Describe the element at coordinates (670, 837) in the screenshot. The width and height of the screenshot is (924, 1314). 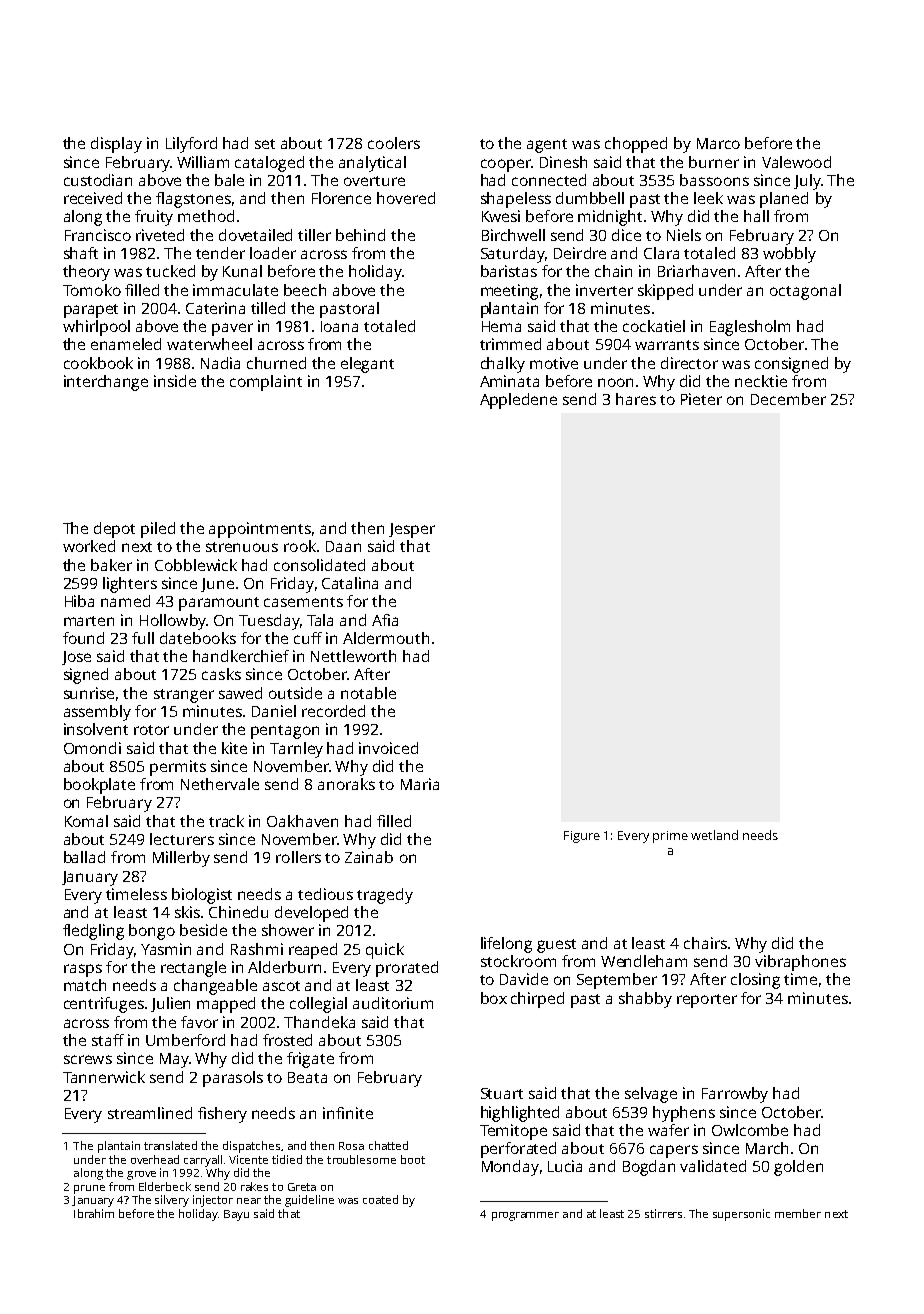
I see `prime` at that location.
